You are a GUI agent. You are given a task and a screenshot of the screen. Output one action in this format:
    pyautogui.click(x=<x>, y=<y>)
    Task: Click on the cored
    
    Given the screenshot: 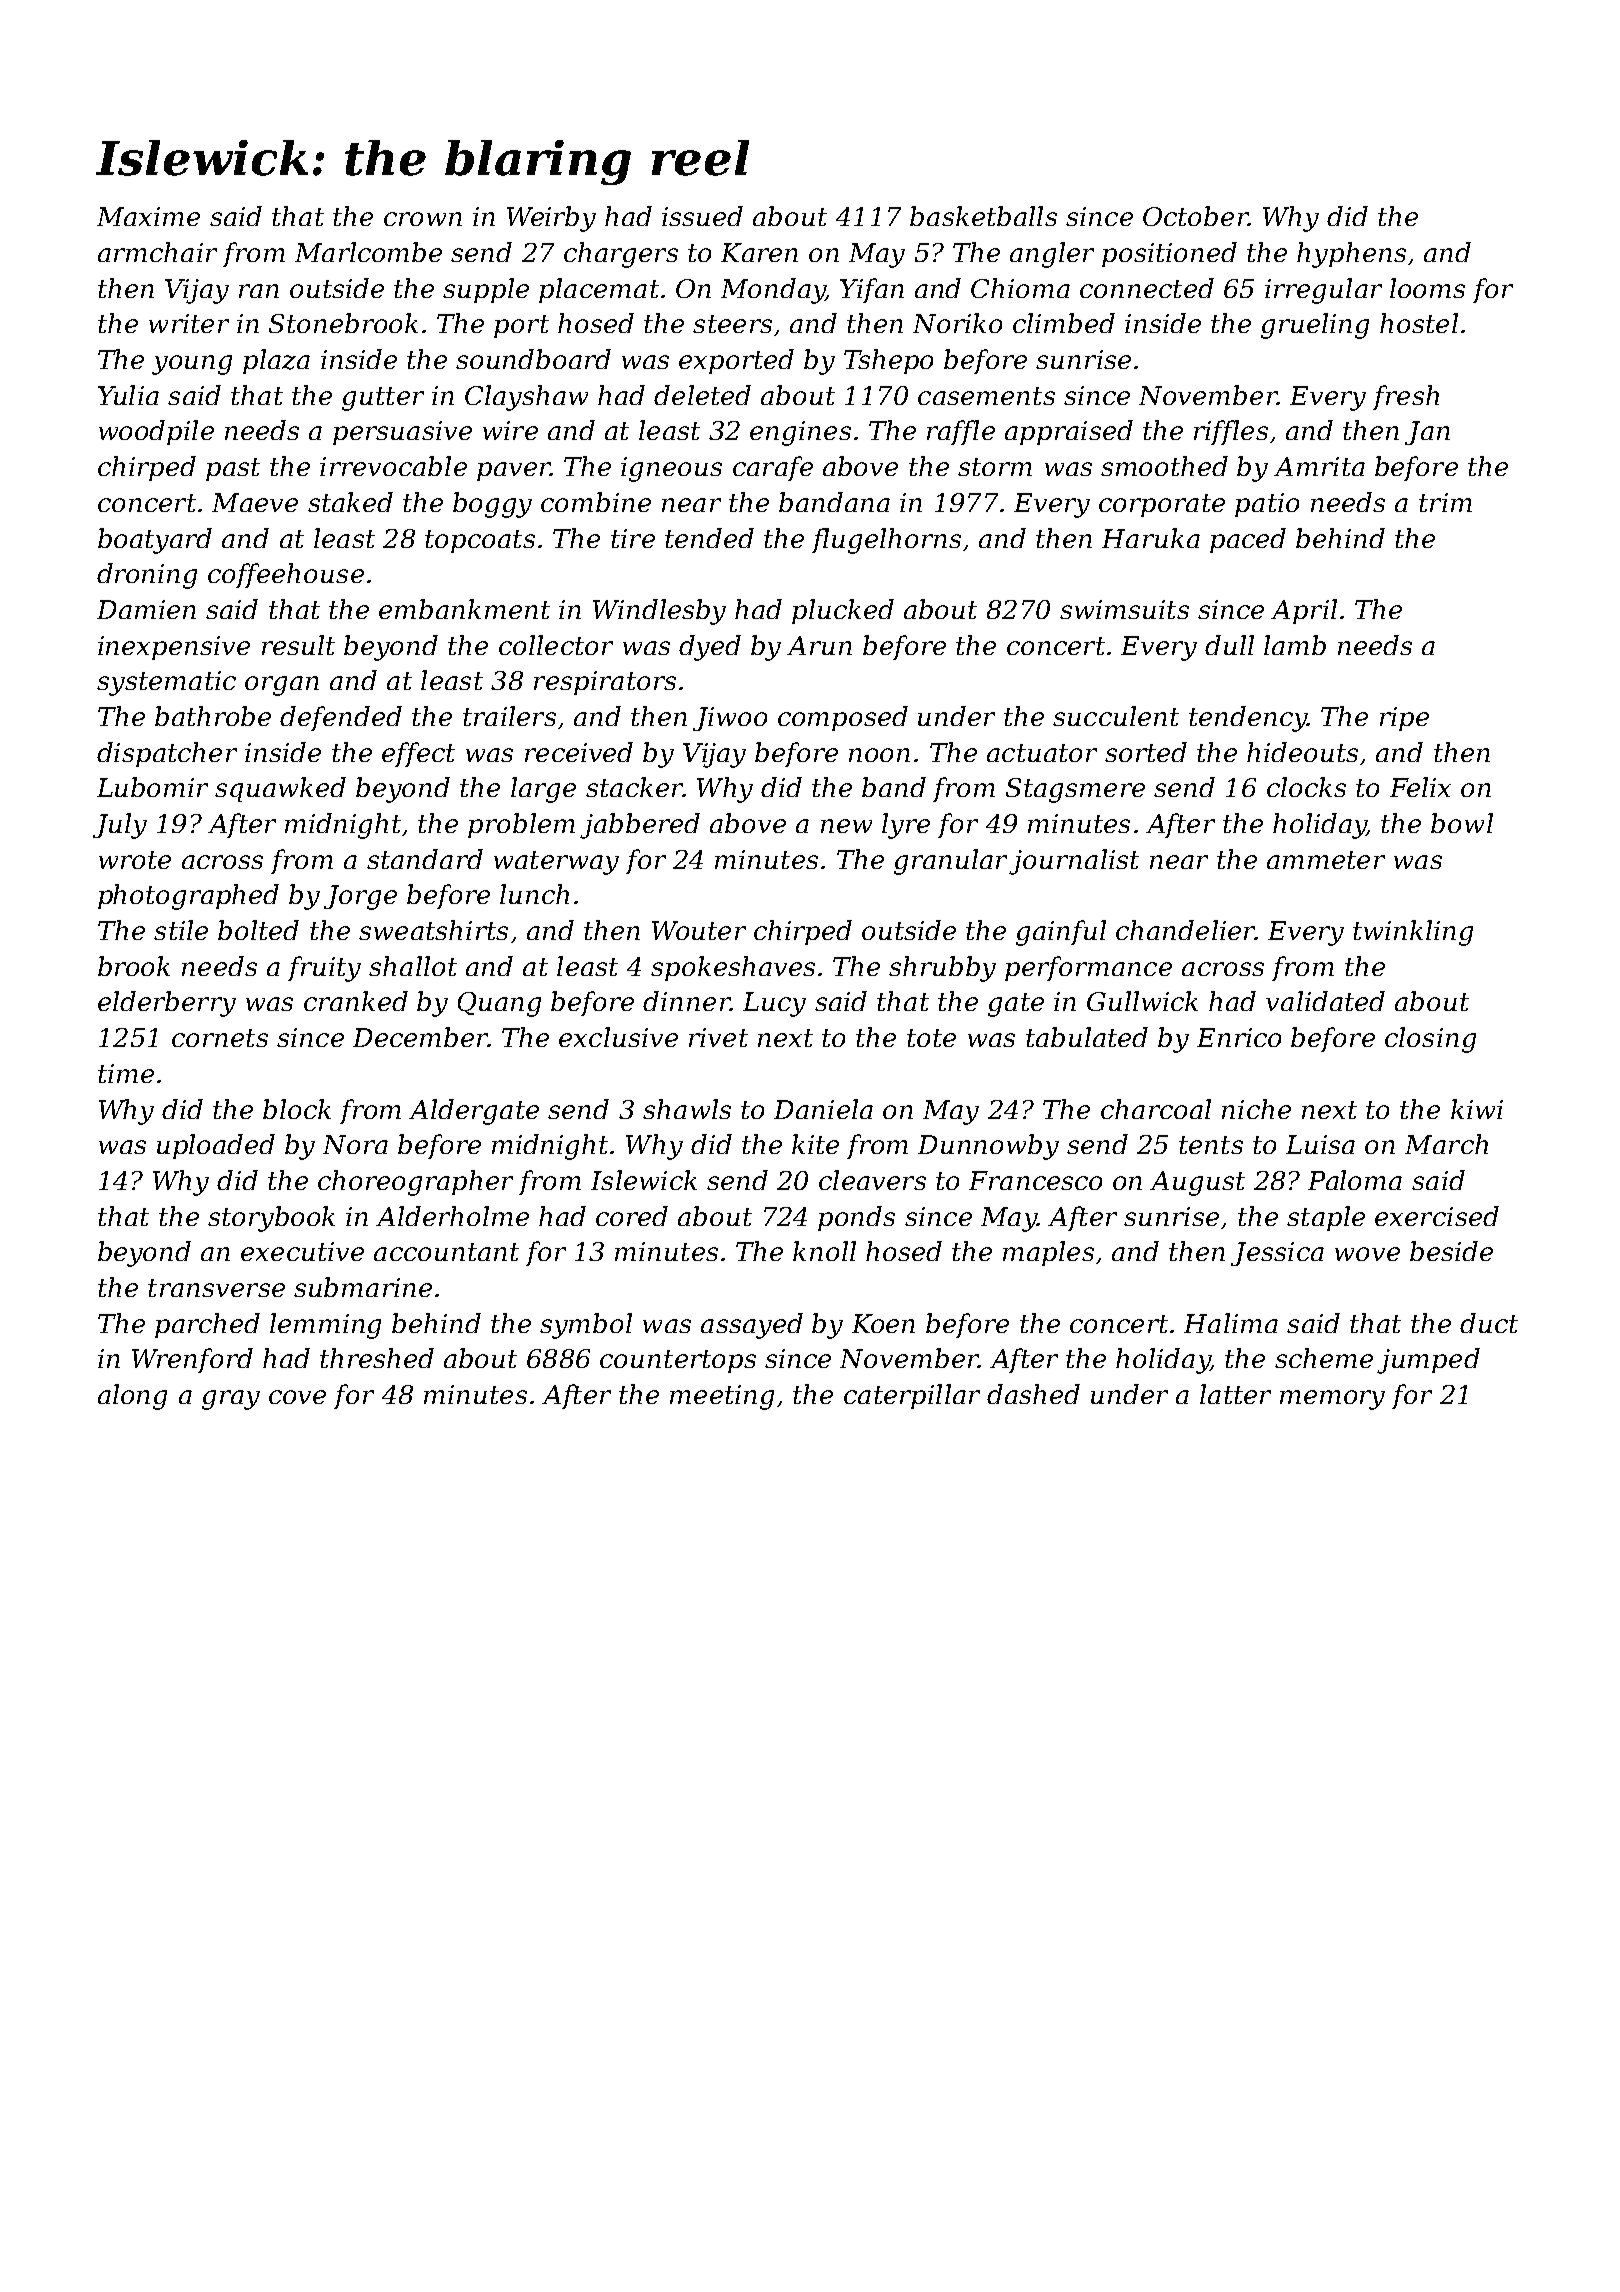 What is the action you would take?
    pyautogui.click(x=632, y=1216)
